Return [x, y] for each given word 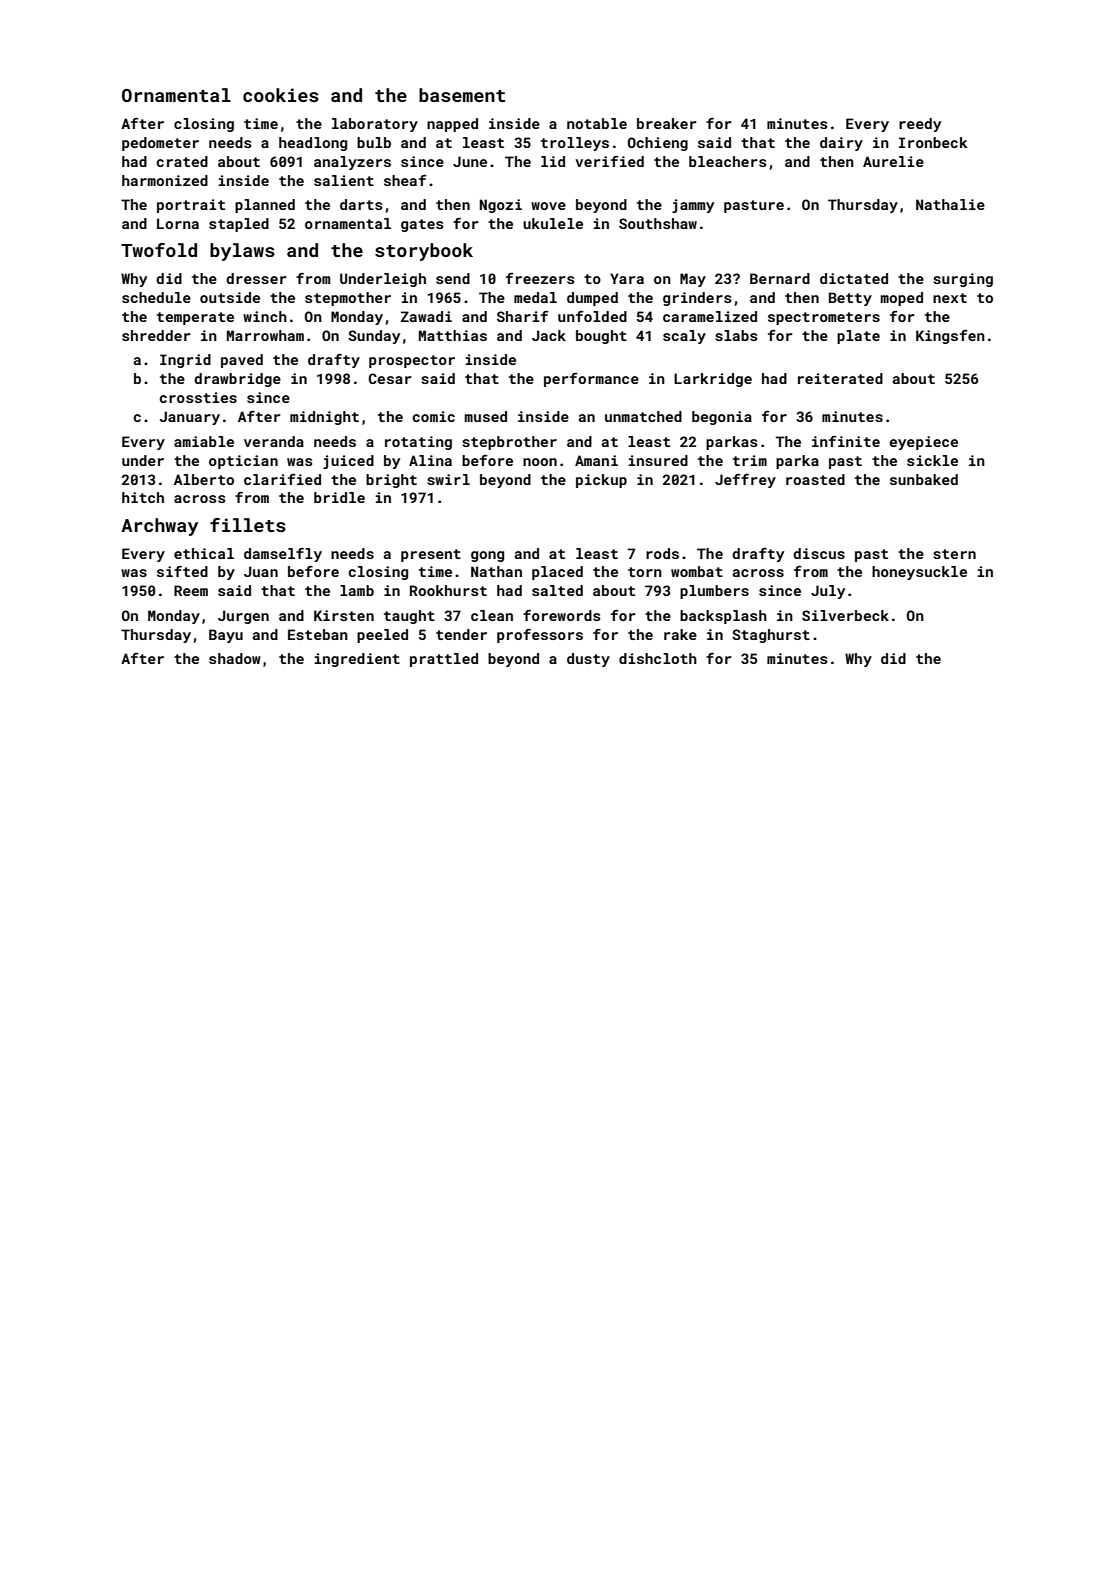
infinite [846, 441]
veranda [274, 441]
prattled [444, 660]
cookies [281, 95]
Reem [191, 590]
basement [462, 95]
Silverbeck [845, 615]
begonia [722, 418]
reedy [920, 125]
